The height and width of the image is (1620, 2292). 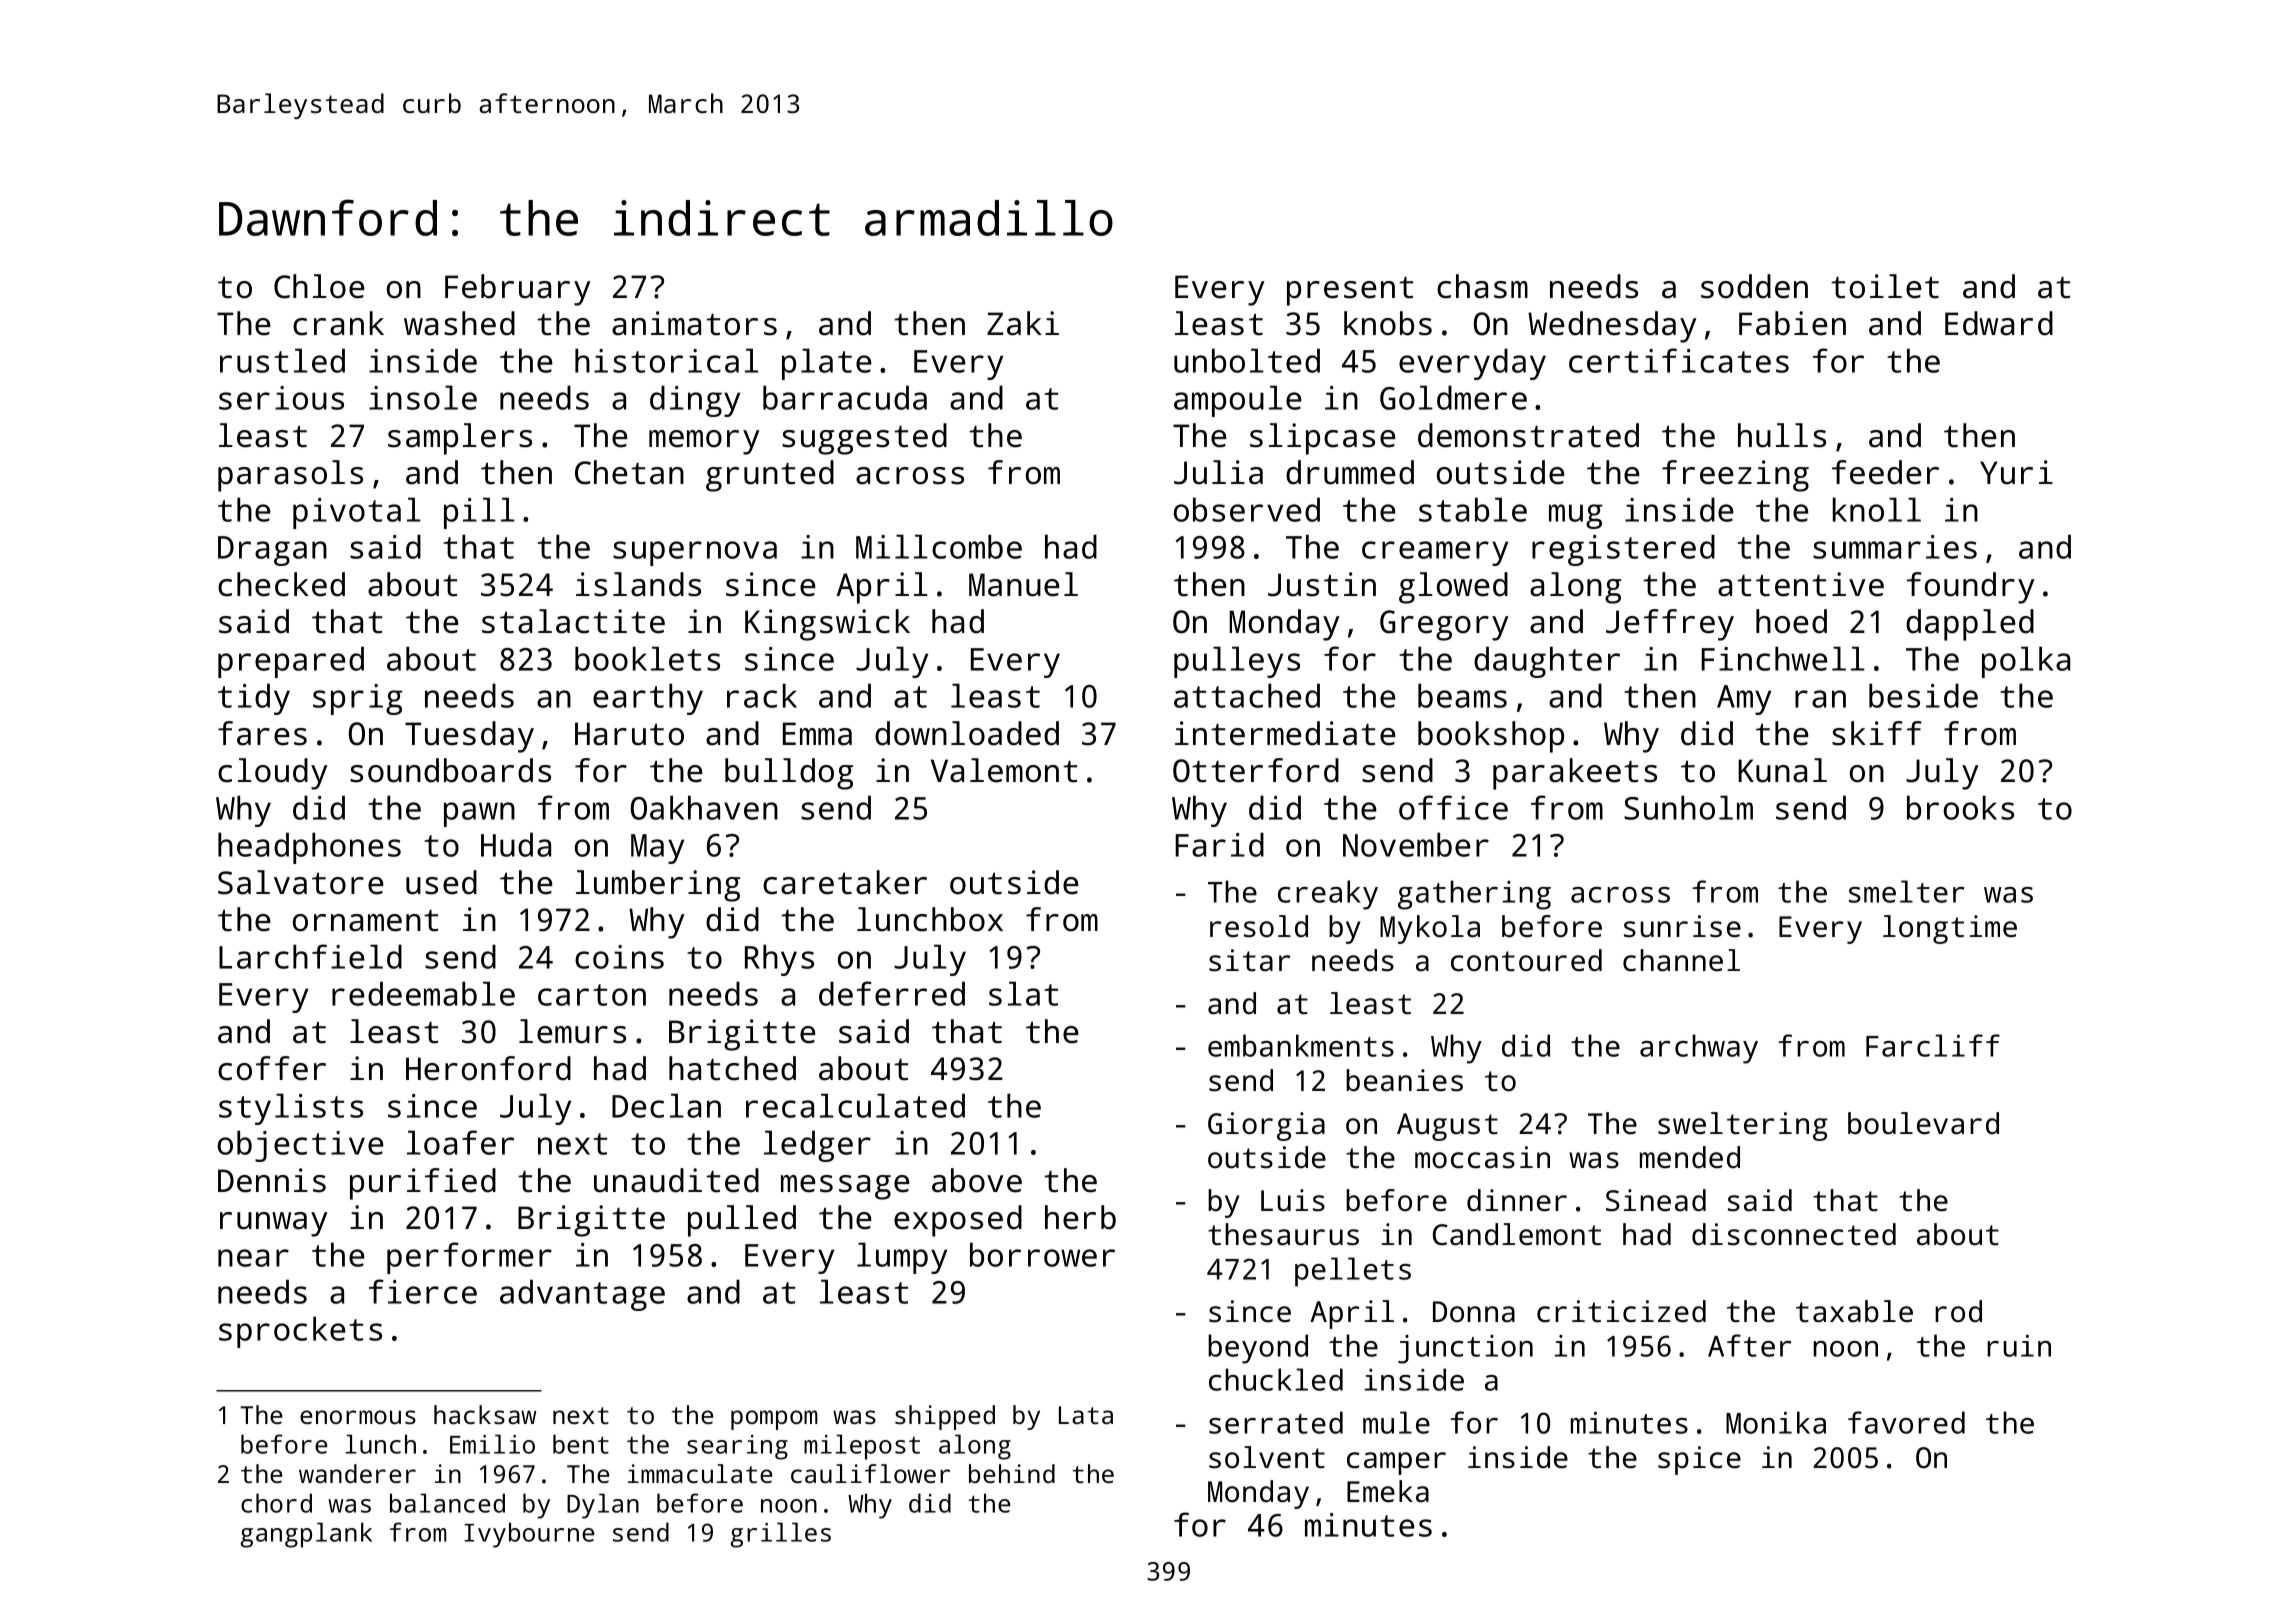 I want to click on Chloe, so click(x=319, y=286).
